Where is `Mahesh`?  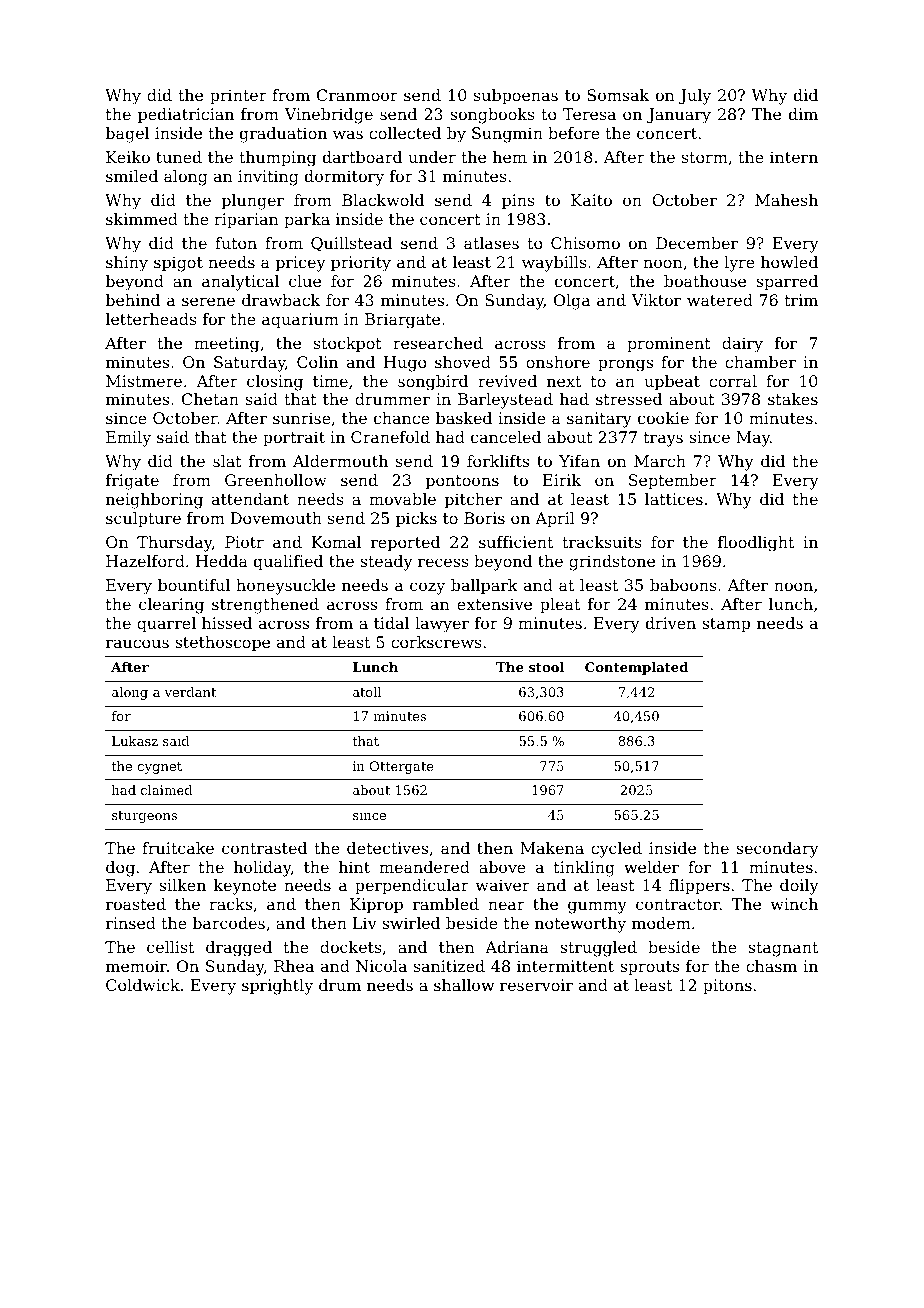 Mahesh is located at coordinates (786, 200).
